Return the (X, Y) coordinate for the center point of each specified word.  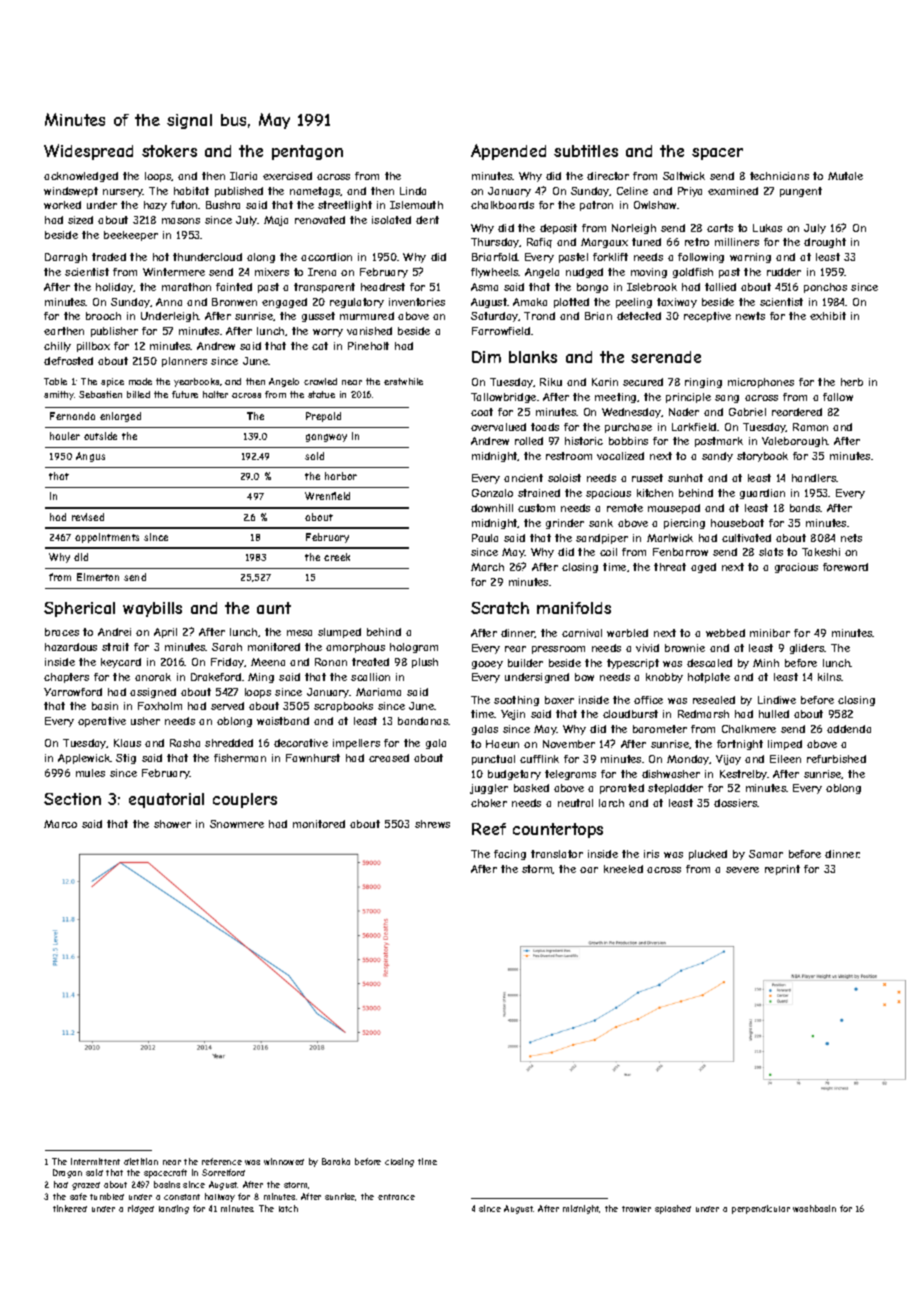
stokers (169, 151)
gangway (326, 438)
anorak (153, 677)
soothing (516, 701)
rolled (529, 441)
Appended (508, 152)
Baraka (336, 1161)
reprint (782, 870)
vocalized (620, 456)
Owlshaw (656, 205)
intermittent (95, 1161)
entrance (396, 1197)
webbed (725, 633)
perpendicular (761, 1209)
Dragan (67, 1173)
